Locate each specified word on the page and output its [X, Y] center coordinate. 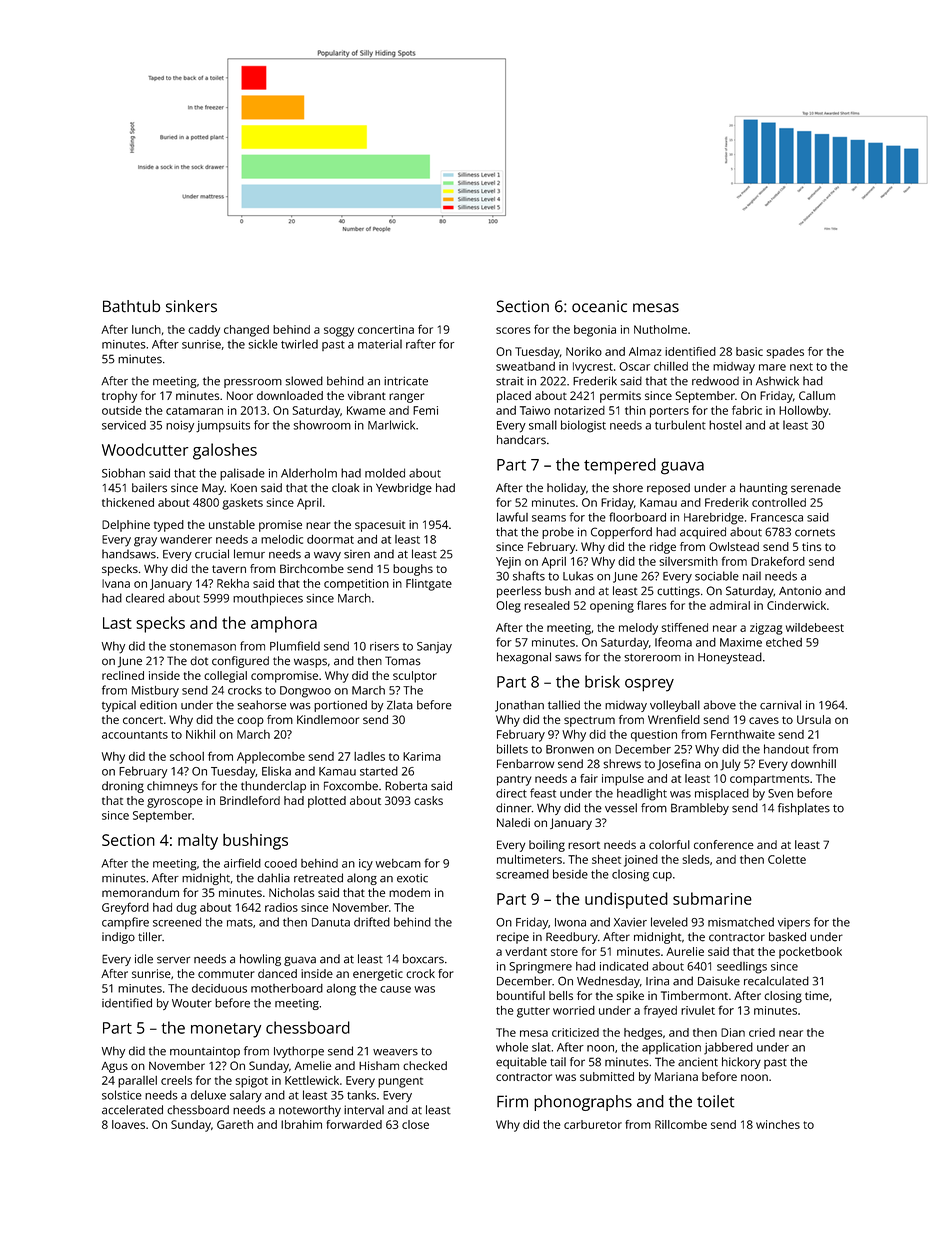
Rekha [233, 583]
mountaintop [205, 1052]
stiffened [685, 627]
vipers [794, 923]
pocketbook [810, 953]
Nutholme [660, 329]
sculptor [415, 677]
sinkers [191, 306]
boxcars [423, 959]
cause [395, 989]
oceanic [599, 306]
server [173, 960]
